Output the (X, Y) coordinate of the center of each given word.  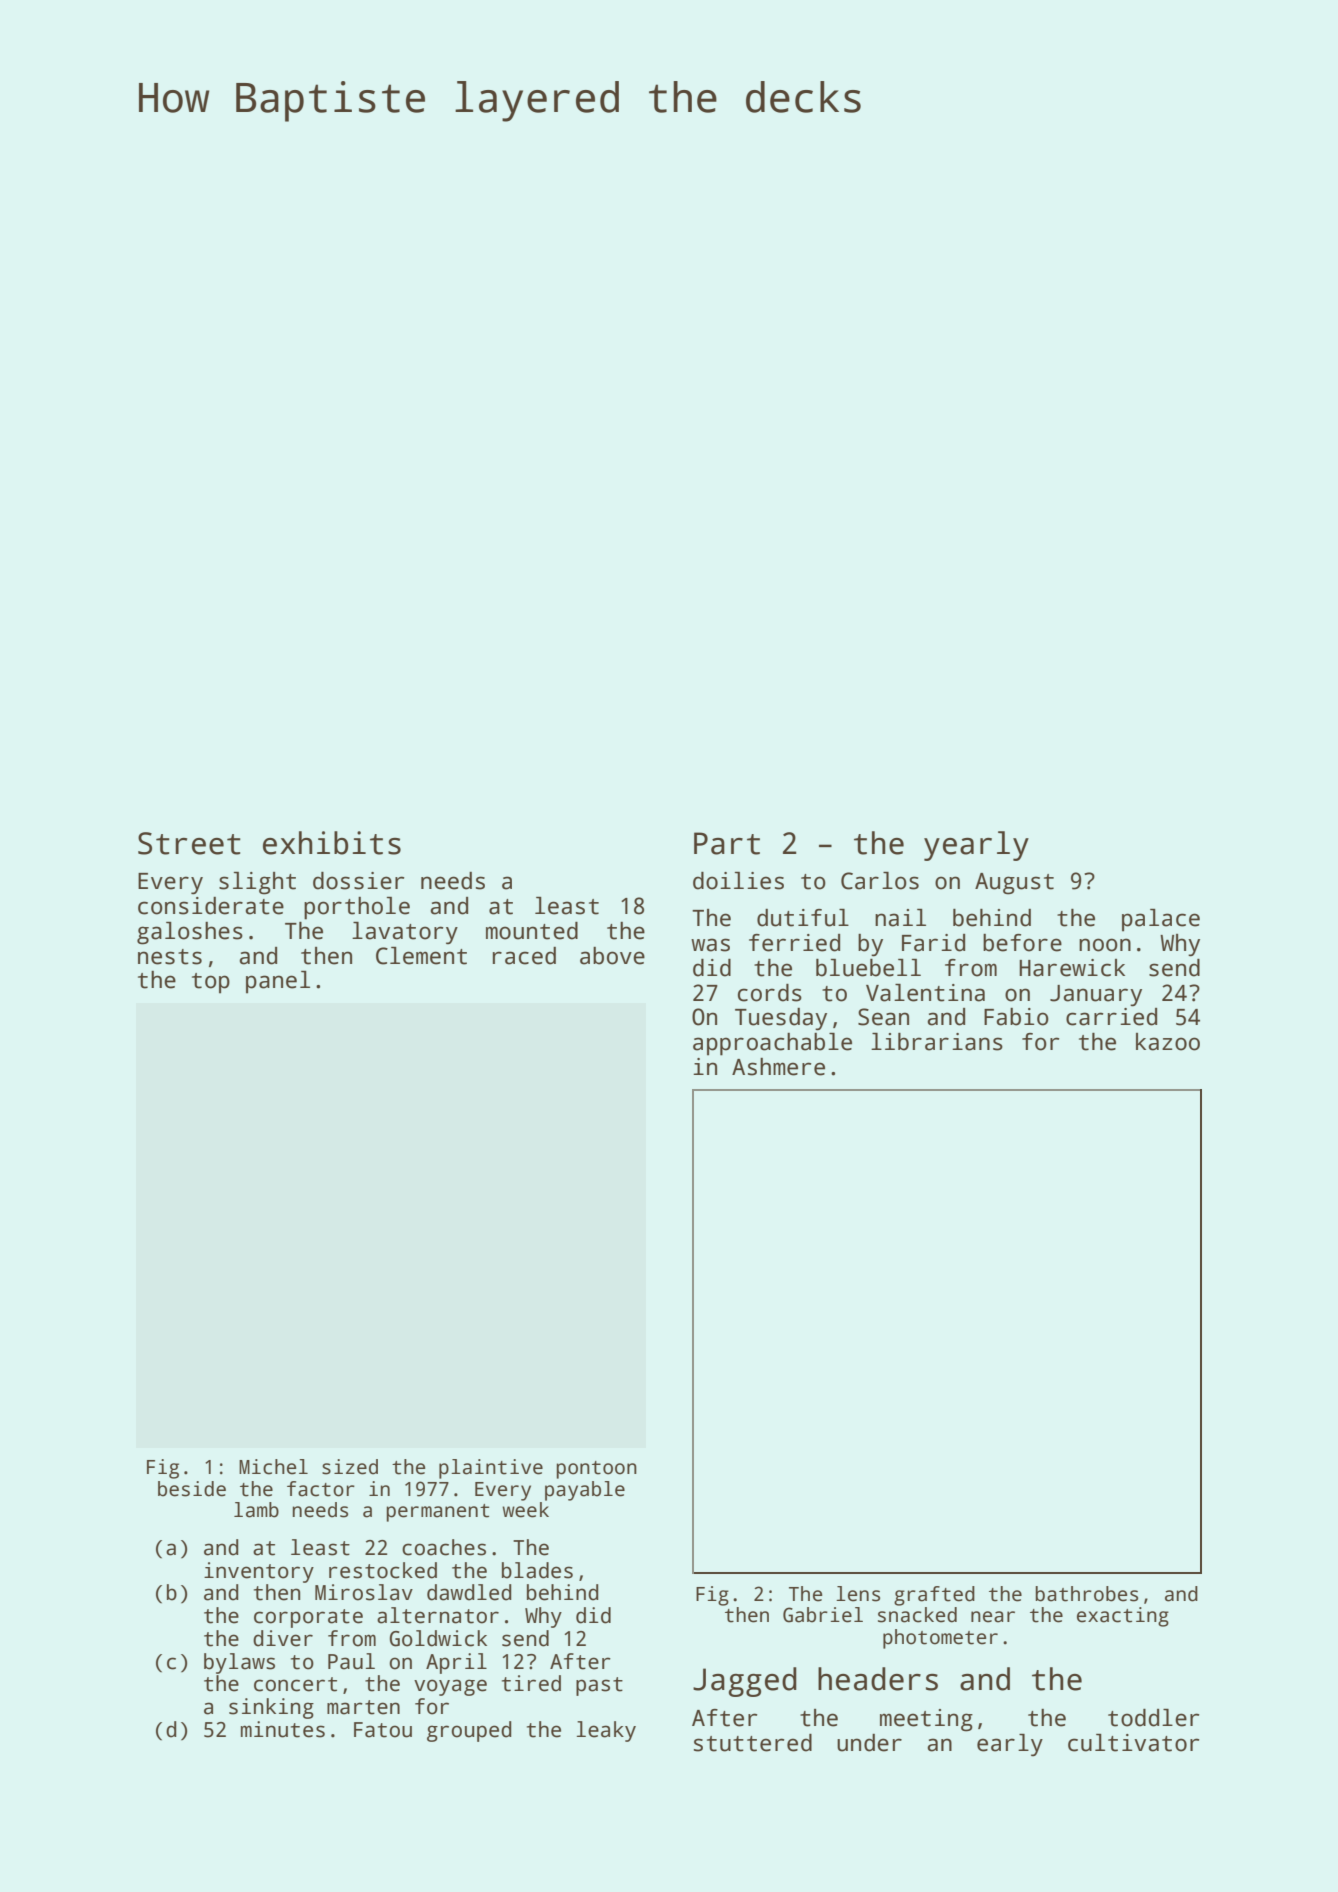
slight (257, 883)
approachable (772, 1044)
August (1014, 884)
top (211, 983)
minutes (283, 1729)
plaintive (491, 1469)
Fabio (1016, 1017)
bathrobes (1086, 1594)
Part (727, 843)
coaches (444, 1547)
